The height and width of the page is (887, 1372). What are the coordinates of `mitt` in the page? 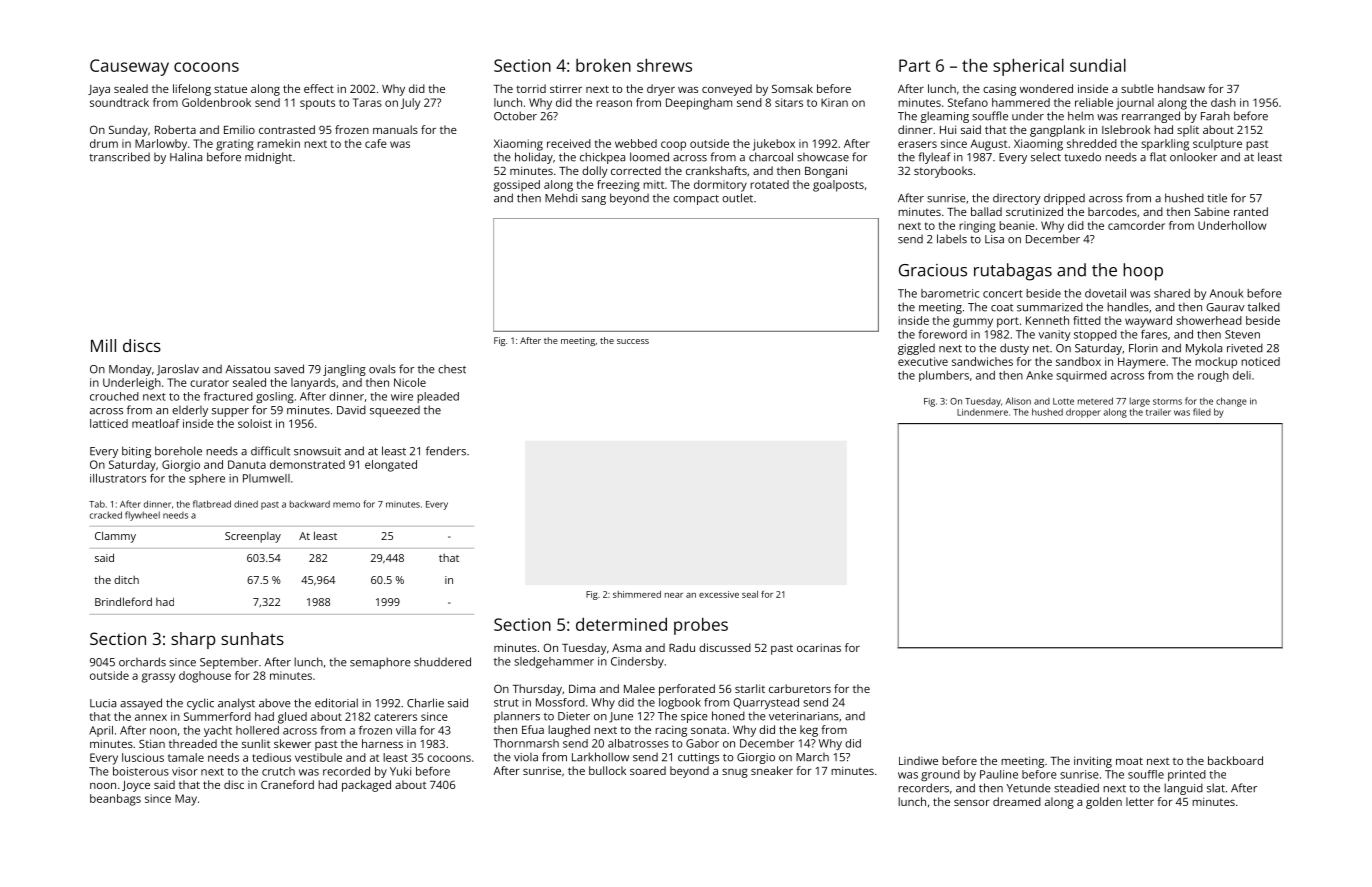 It's located at (653, 184).
